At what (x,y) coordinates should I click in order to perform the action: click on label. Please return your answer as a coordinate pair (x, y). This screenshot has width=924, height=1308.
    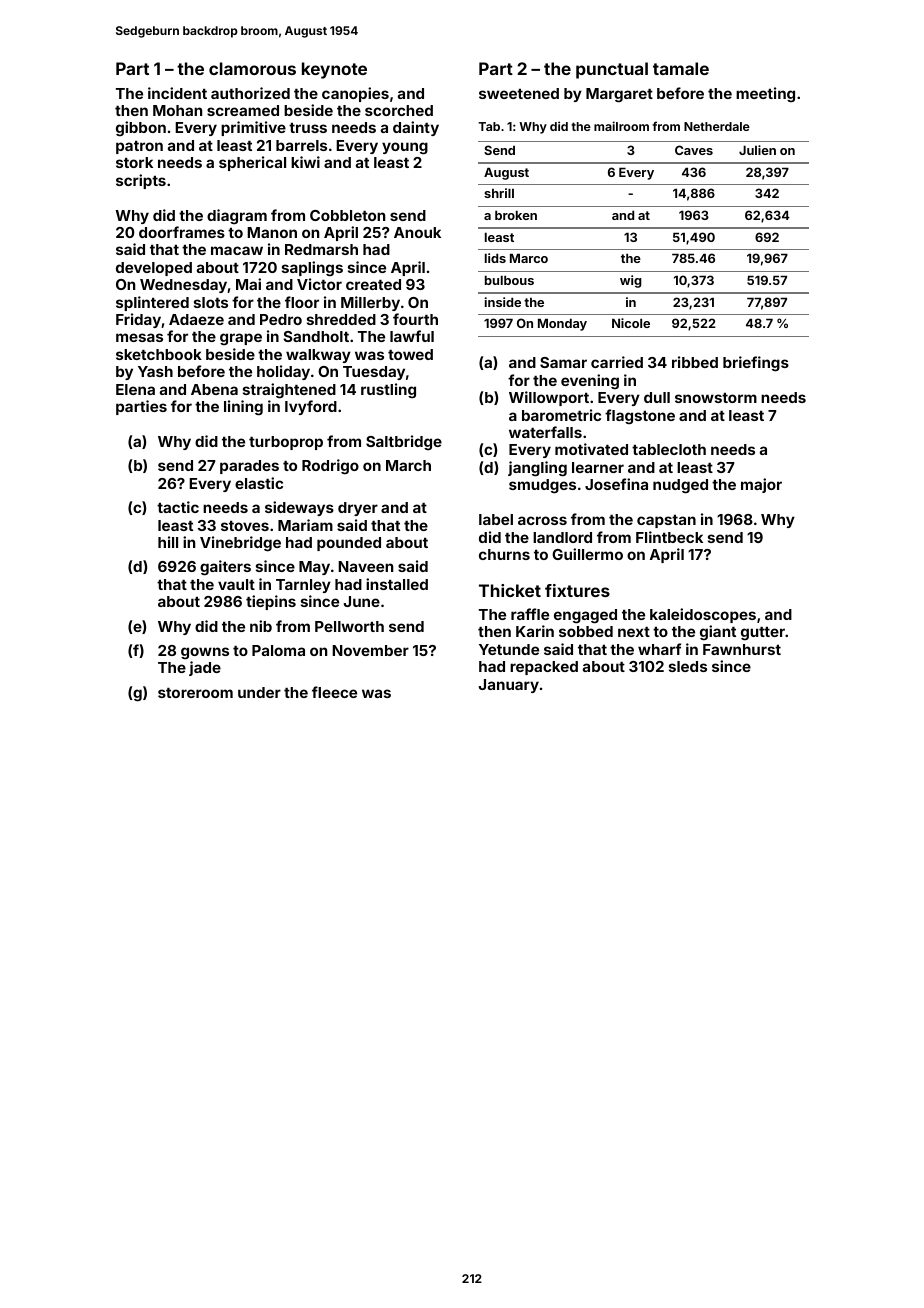
    Looking at the image, I should click on (496, 519).
